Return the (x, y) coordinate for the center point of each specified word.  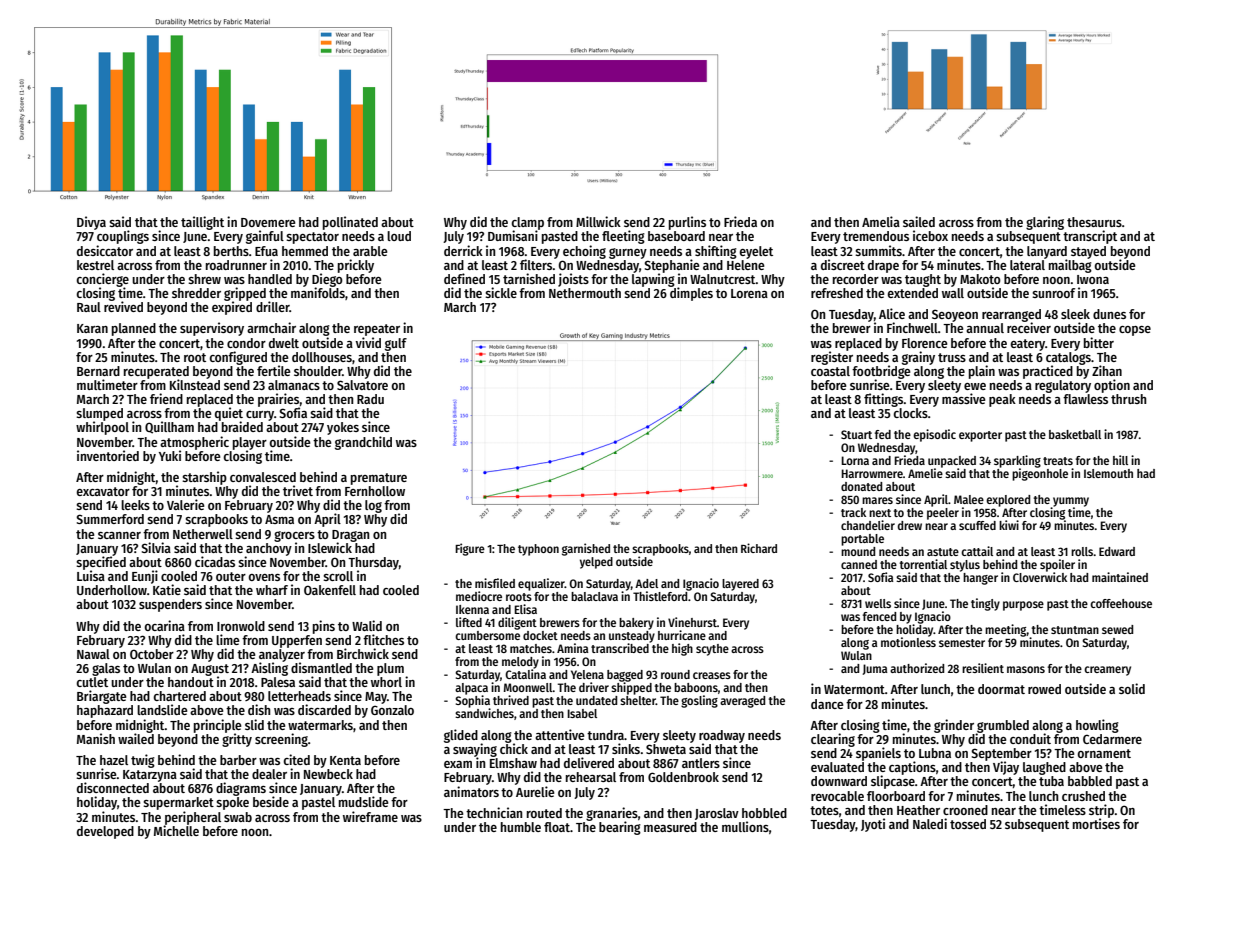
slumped (99, 415)
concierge (102, 280)
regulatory (1063, 386)
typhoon (538, 550)
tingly (985, 604)
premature (379, 479)
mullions (745, 826)
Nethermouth (585, 293)
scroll (338, 576)
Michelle (176, 830)
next (880, 513)
